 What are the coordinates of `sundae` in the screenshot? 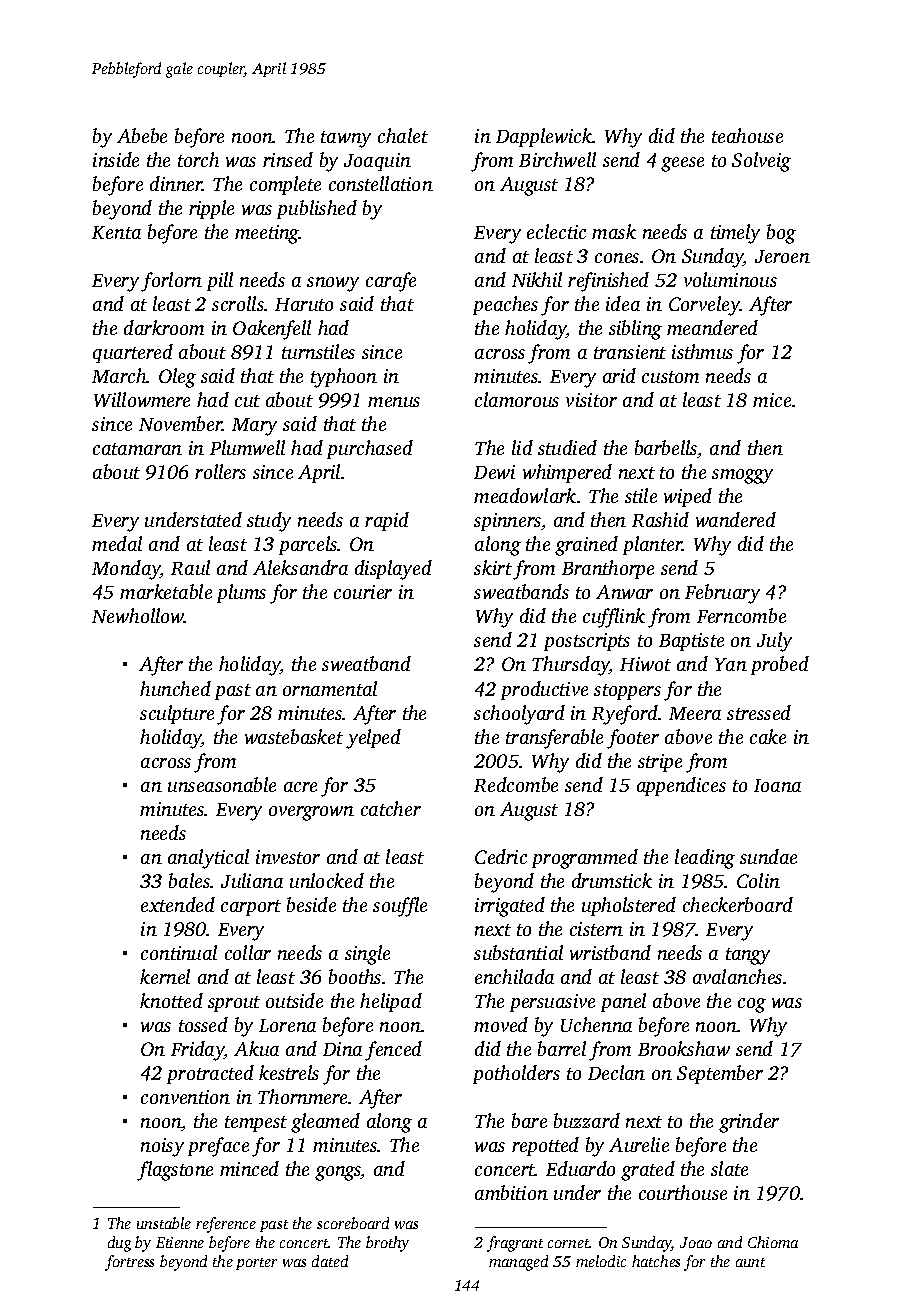 It's located at (768, 856).
